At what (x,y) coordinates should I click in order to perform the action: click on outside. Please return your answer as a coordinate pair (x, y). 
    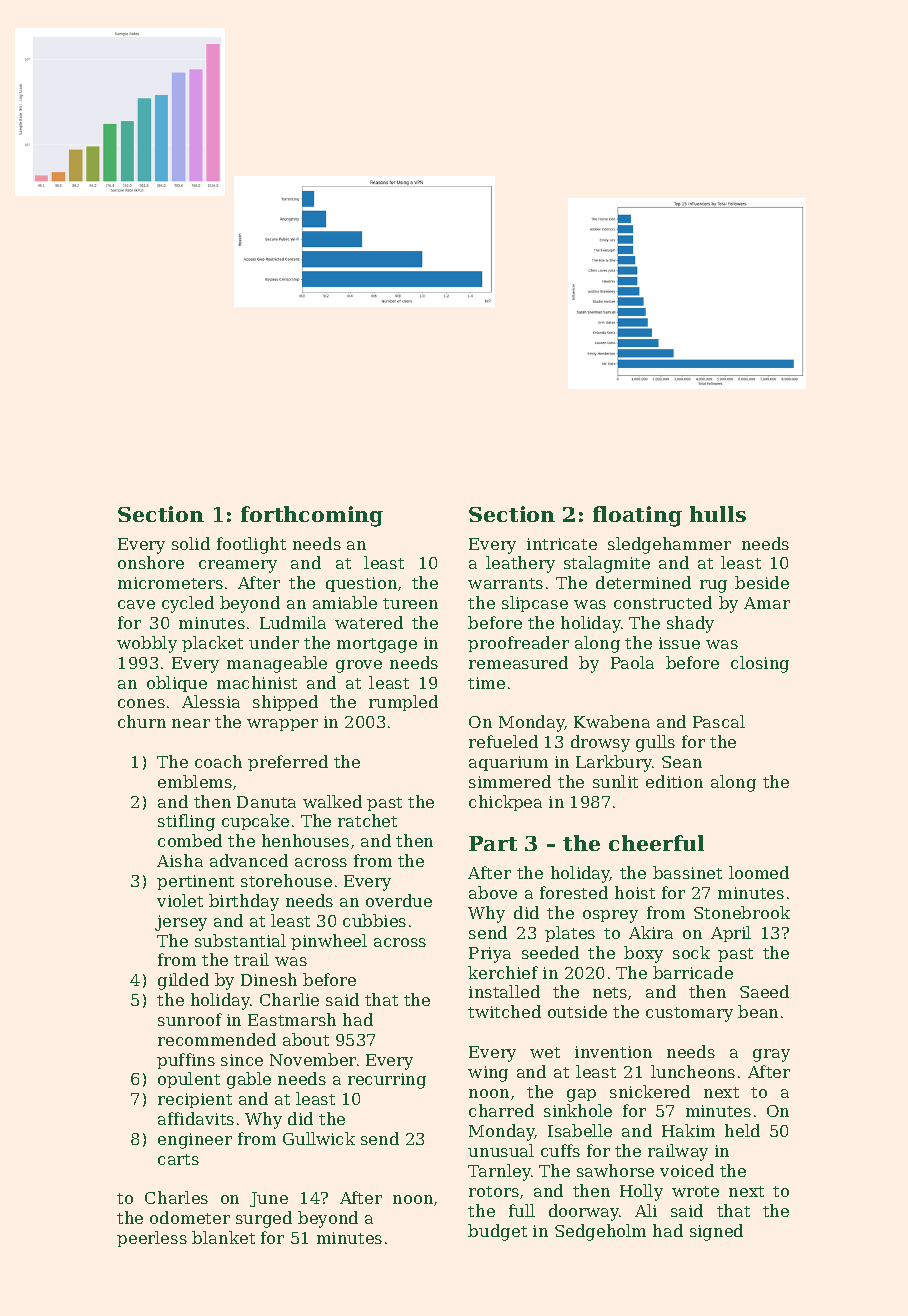
    Looking at the image, I should click on (577, 1011).
